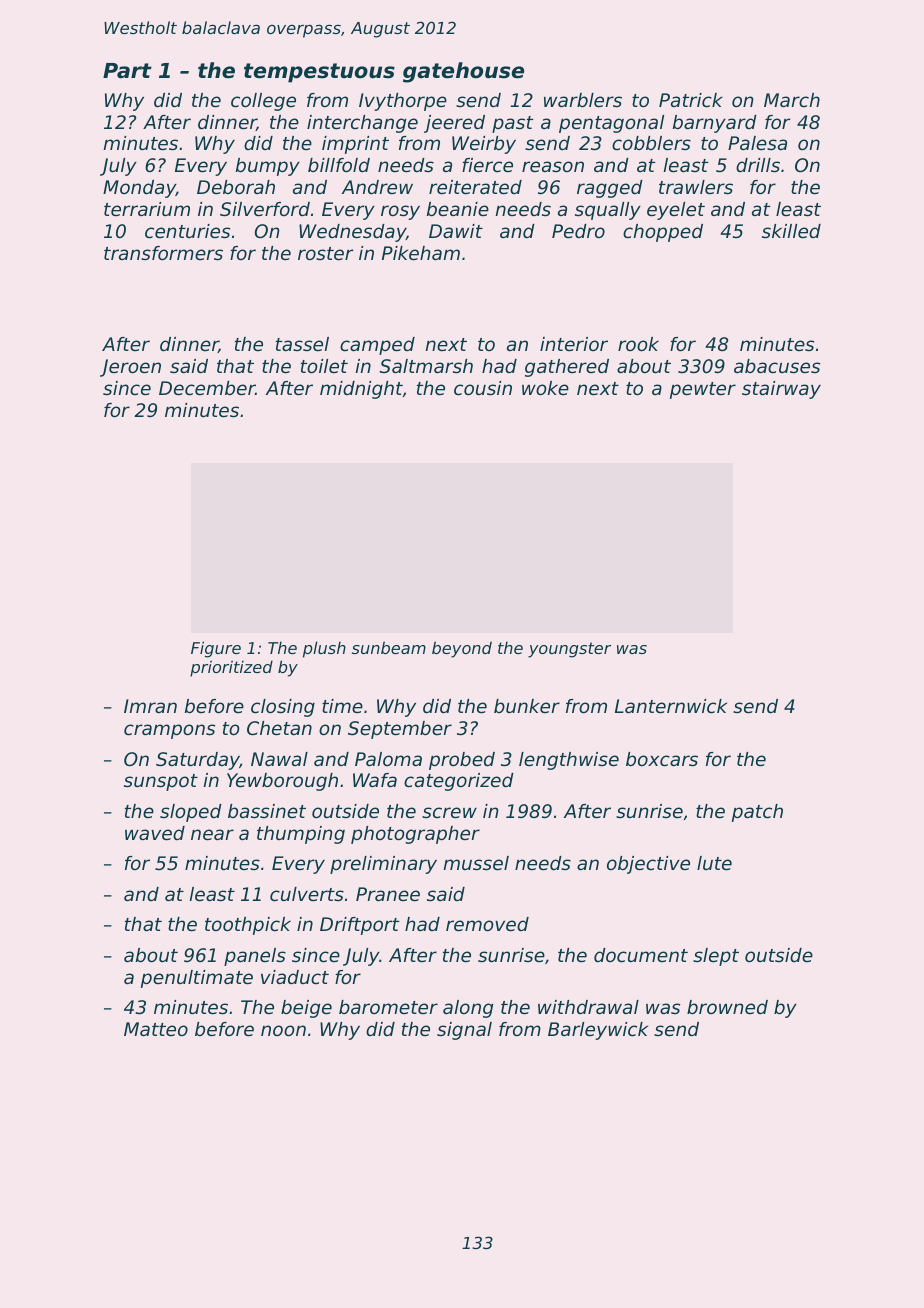 Image resolution: width=924 pixels, height=1308 pixels. I want to click on crampons, so click(169, 731).
